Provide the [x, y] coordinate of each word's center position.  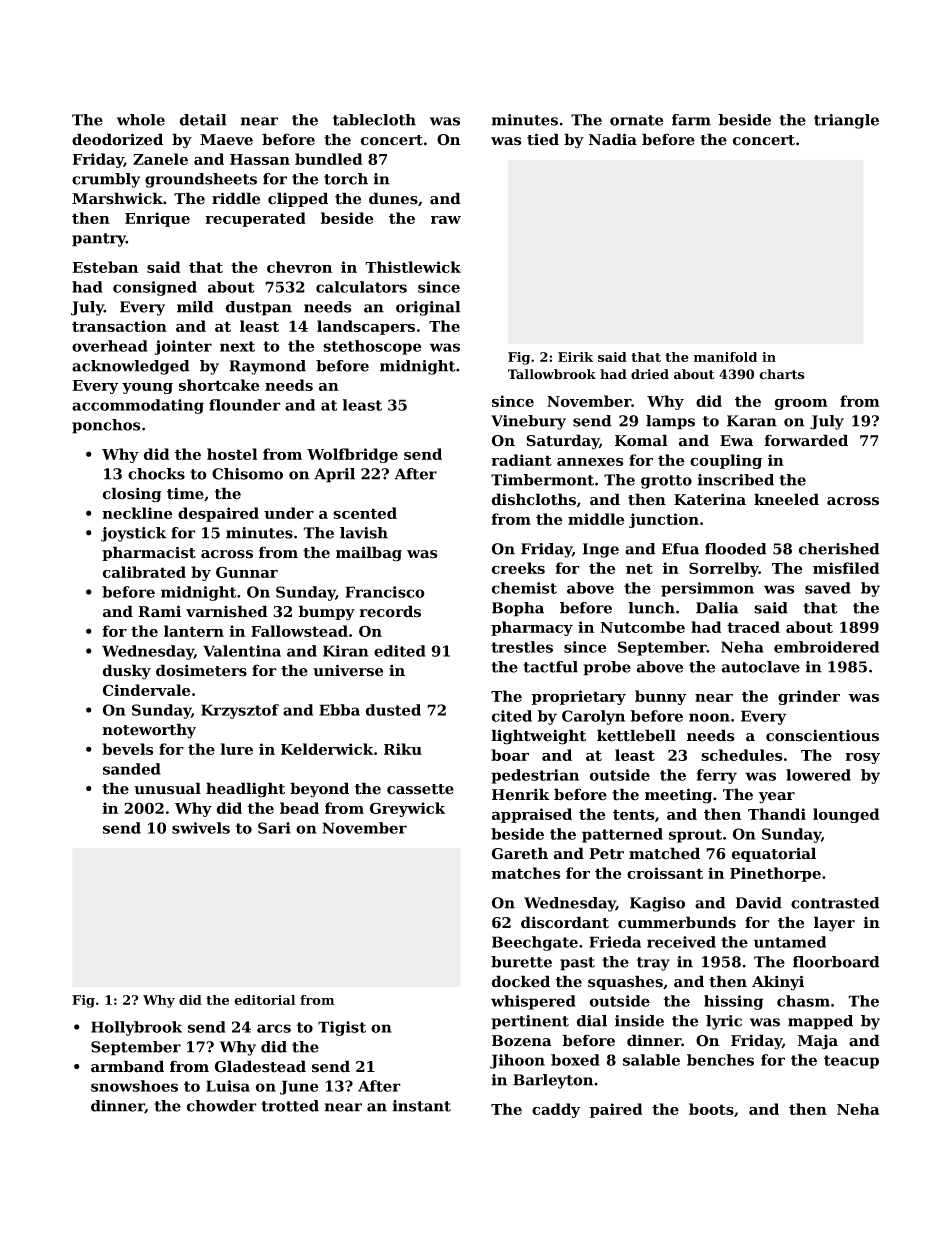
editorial [264, 1000]
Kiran [346, 651]
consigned [155, 288]
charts [781, 374]
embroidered [826, 647]
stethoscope [372, 347]
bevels [128, 749]
